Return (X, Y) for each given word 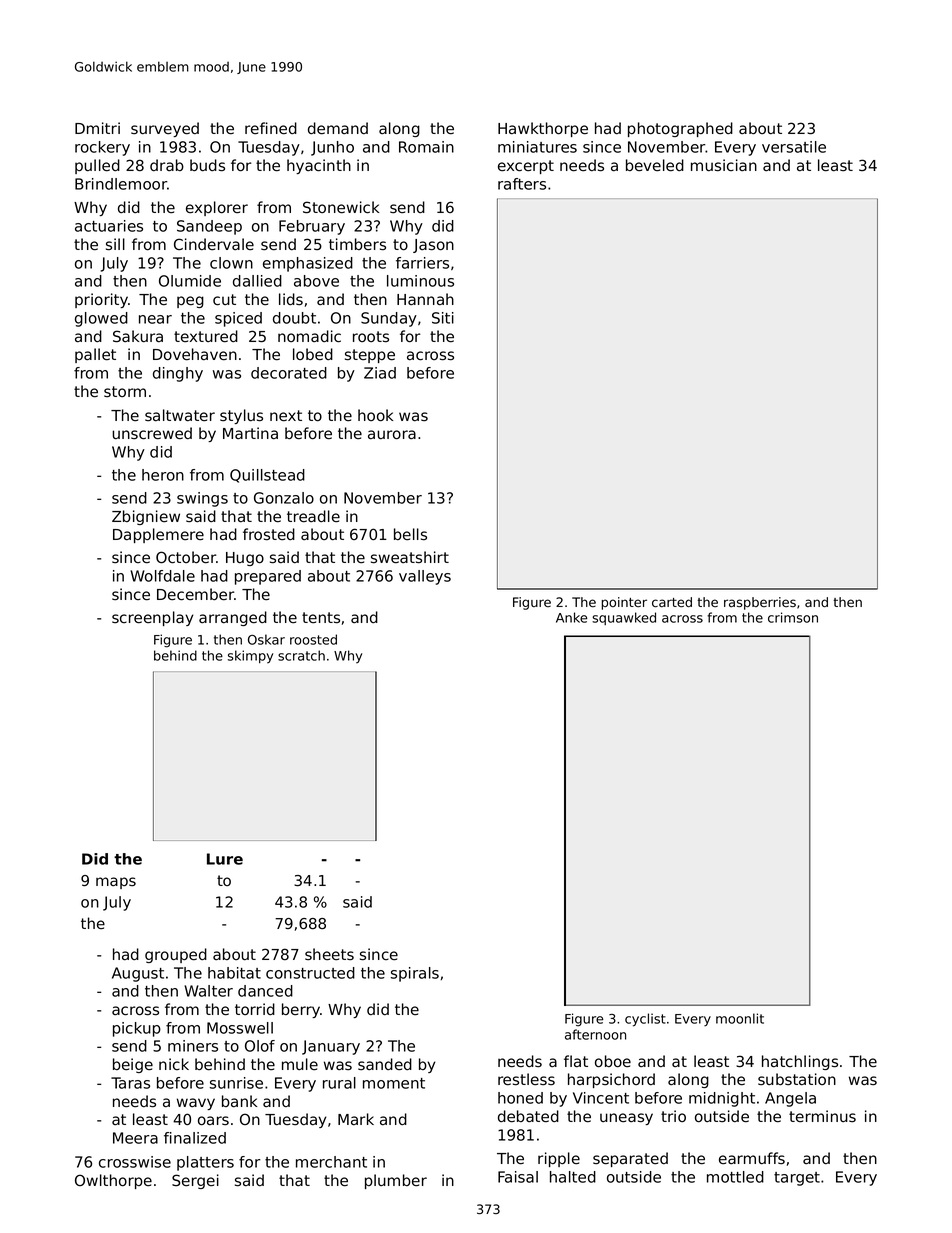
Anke (571, 617)
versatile (794, 147)
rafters (522, 184)
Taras (130, 1083)
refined (271, 128)
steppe (370, 356)
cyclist (645, 1020)
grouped (176, 955)
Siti (443, 318)
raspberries (760, 603)
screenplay (152, 618)
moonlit (740, 1018)
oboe (613, 1061)
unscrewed (152, 433)
